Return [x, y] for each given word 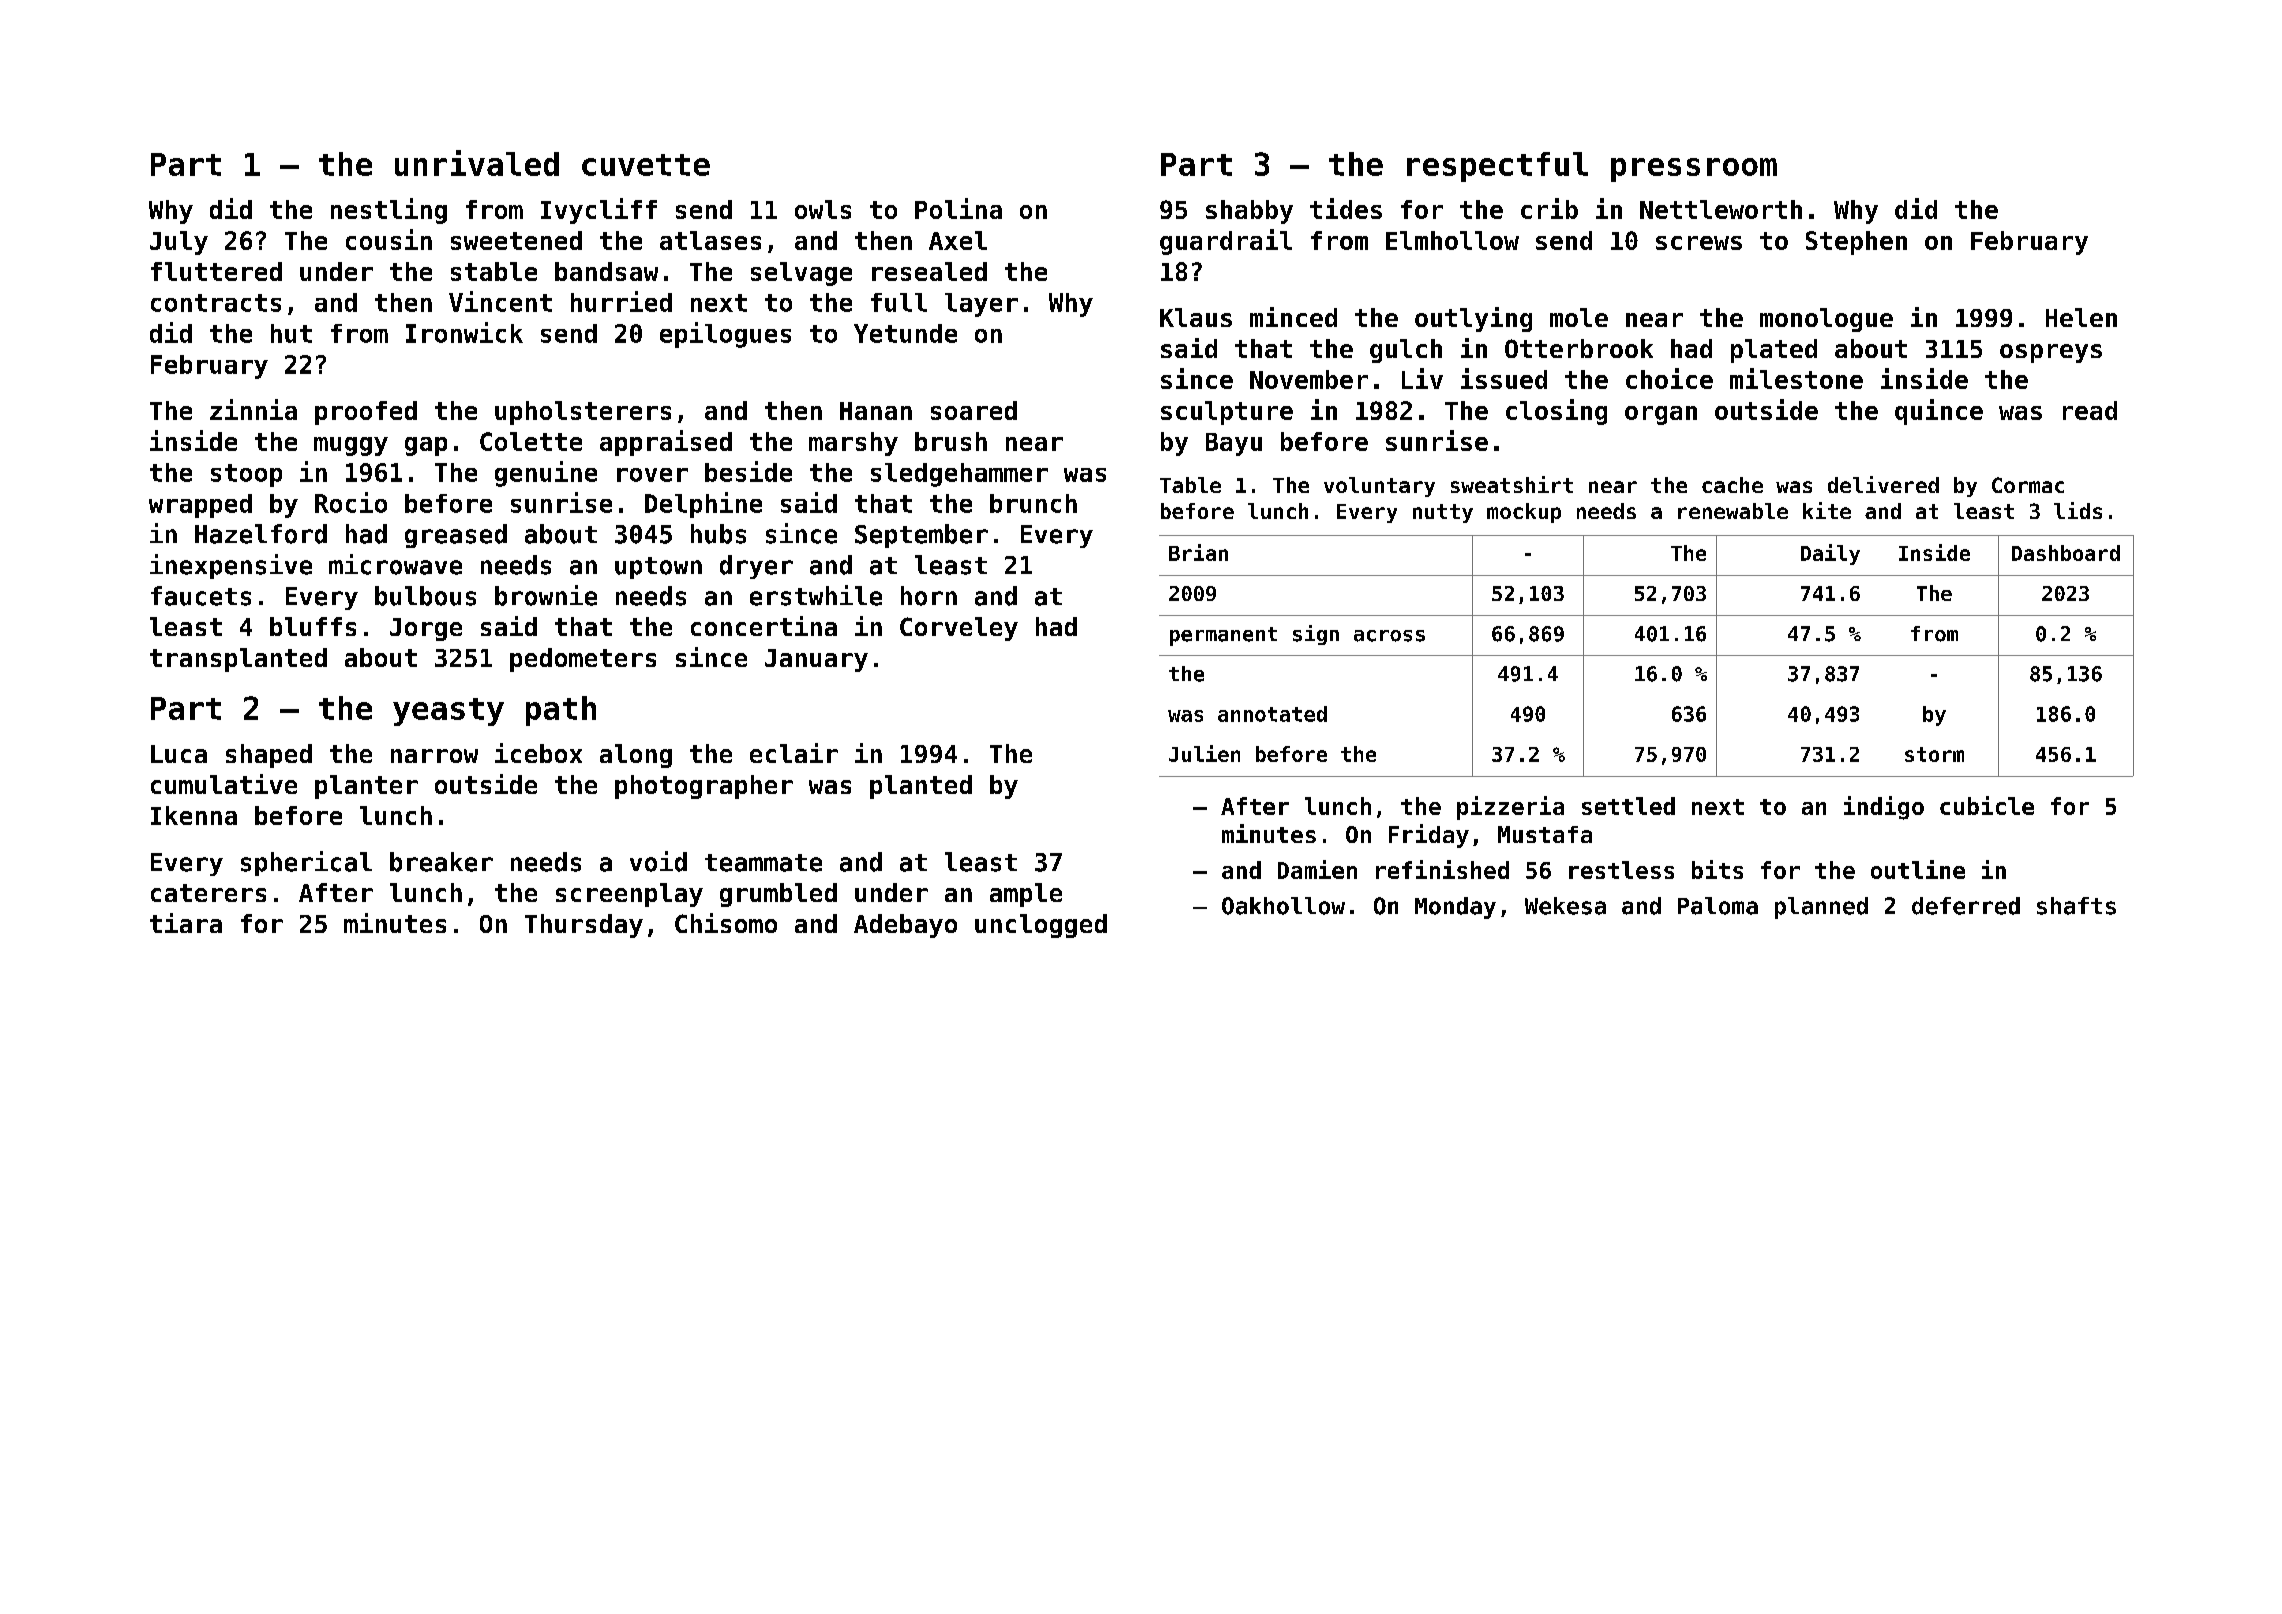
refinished [1442, 869]
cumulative [224, 784]
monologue [1826, 320]
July [179, 243]
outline [1918, 869]
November [1309, 379]
